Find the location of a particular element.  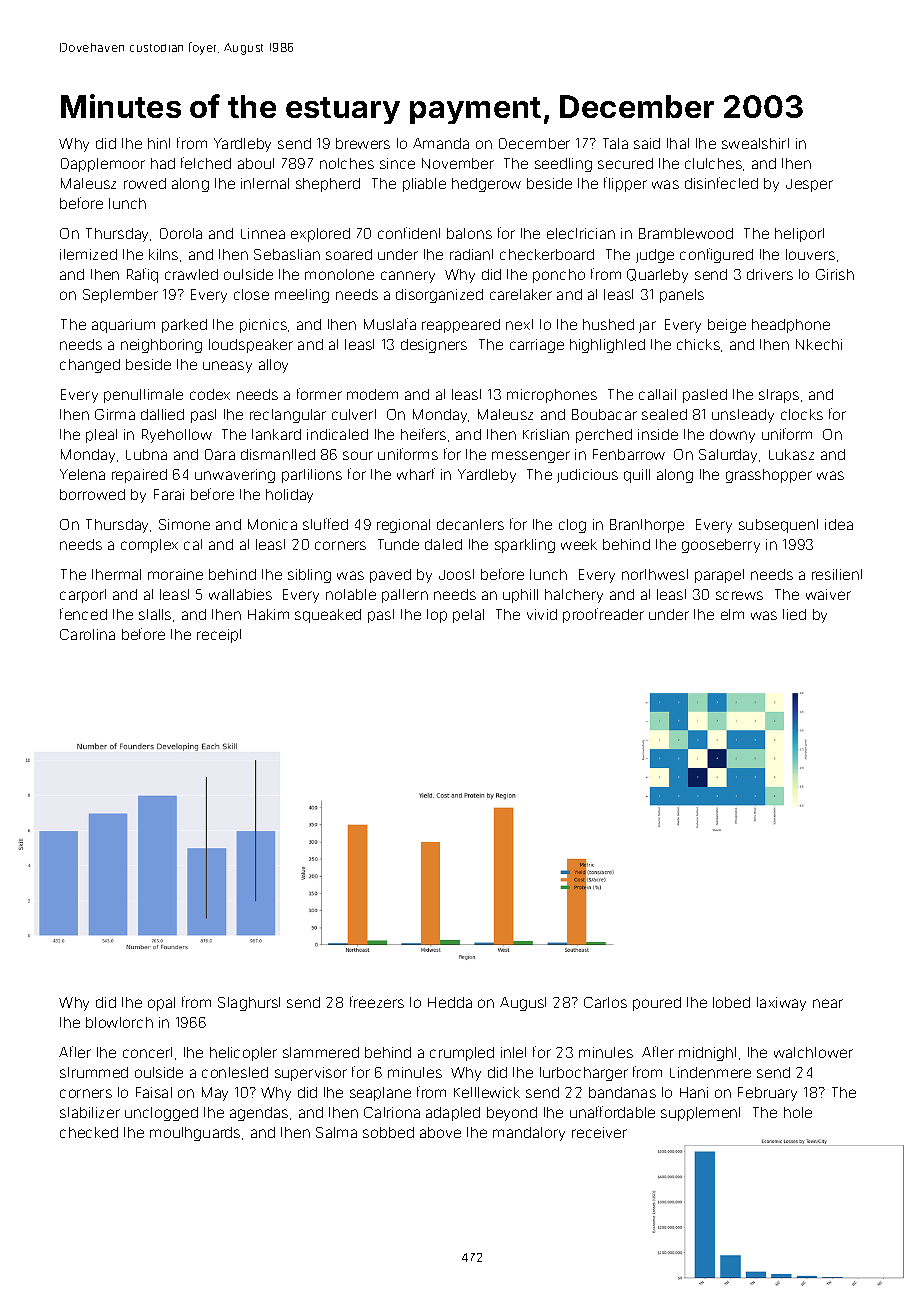

Linnea is located at coordinates (263, 233).
